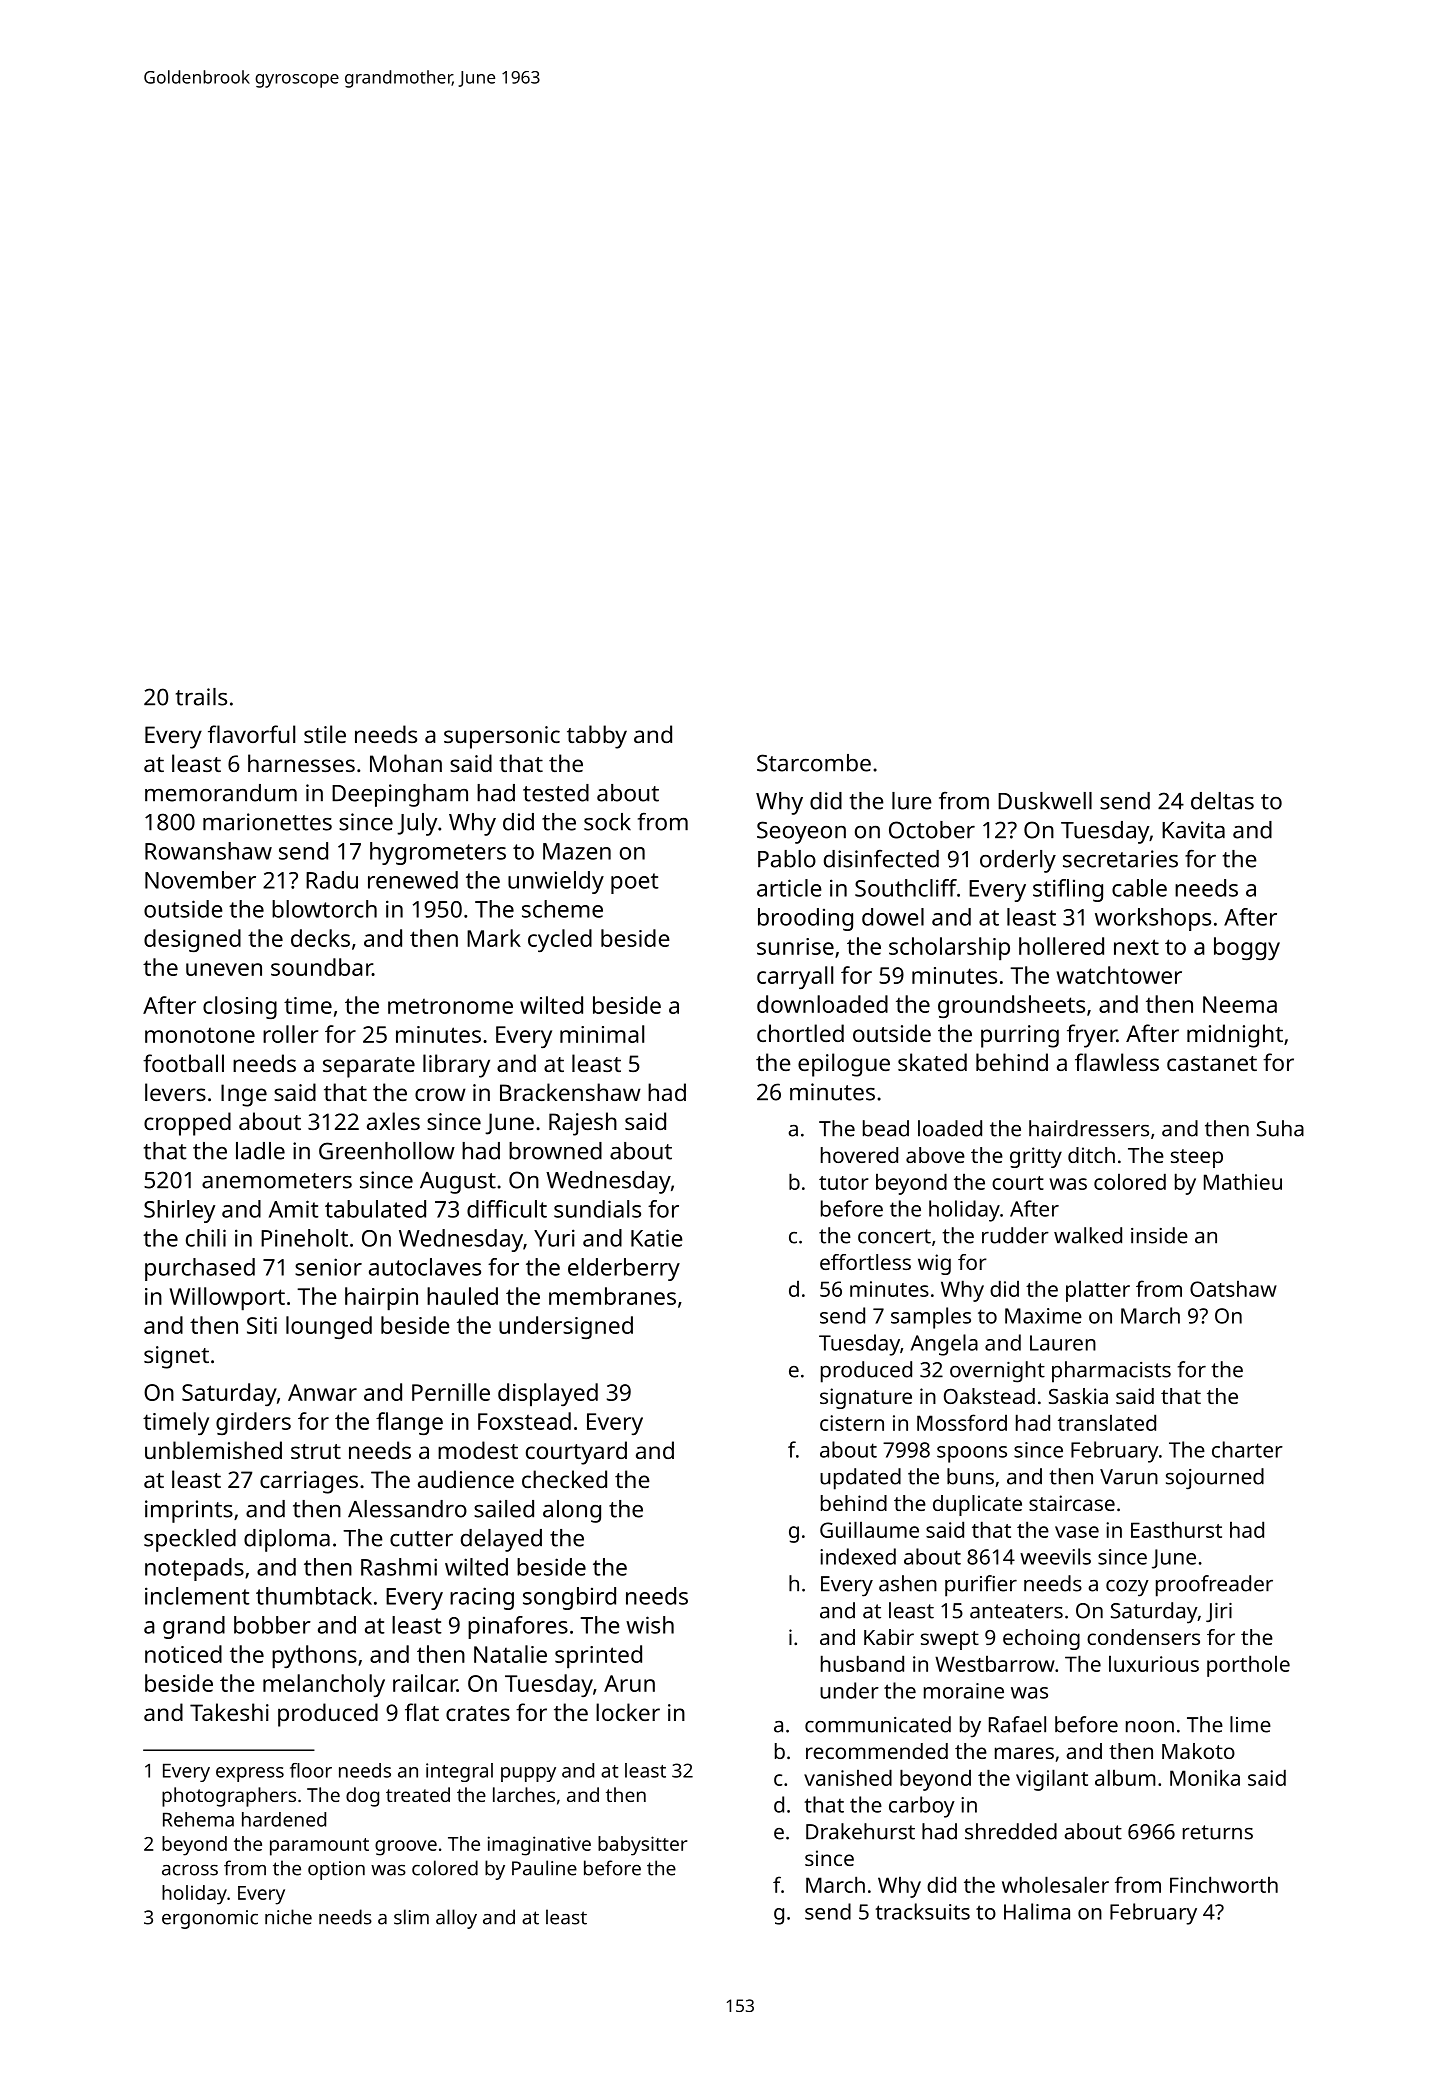 This screenshot has height=2100, width=1450. Describe the element at coordinates (628, 1712) in the screenshot. I see `locker` at that location.
